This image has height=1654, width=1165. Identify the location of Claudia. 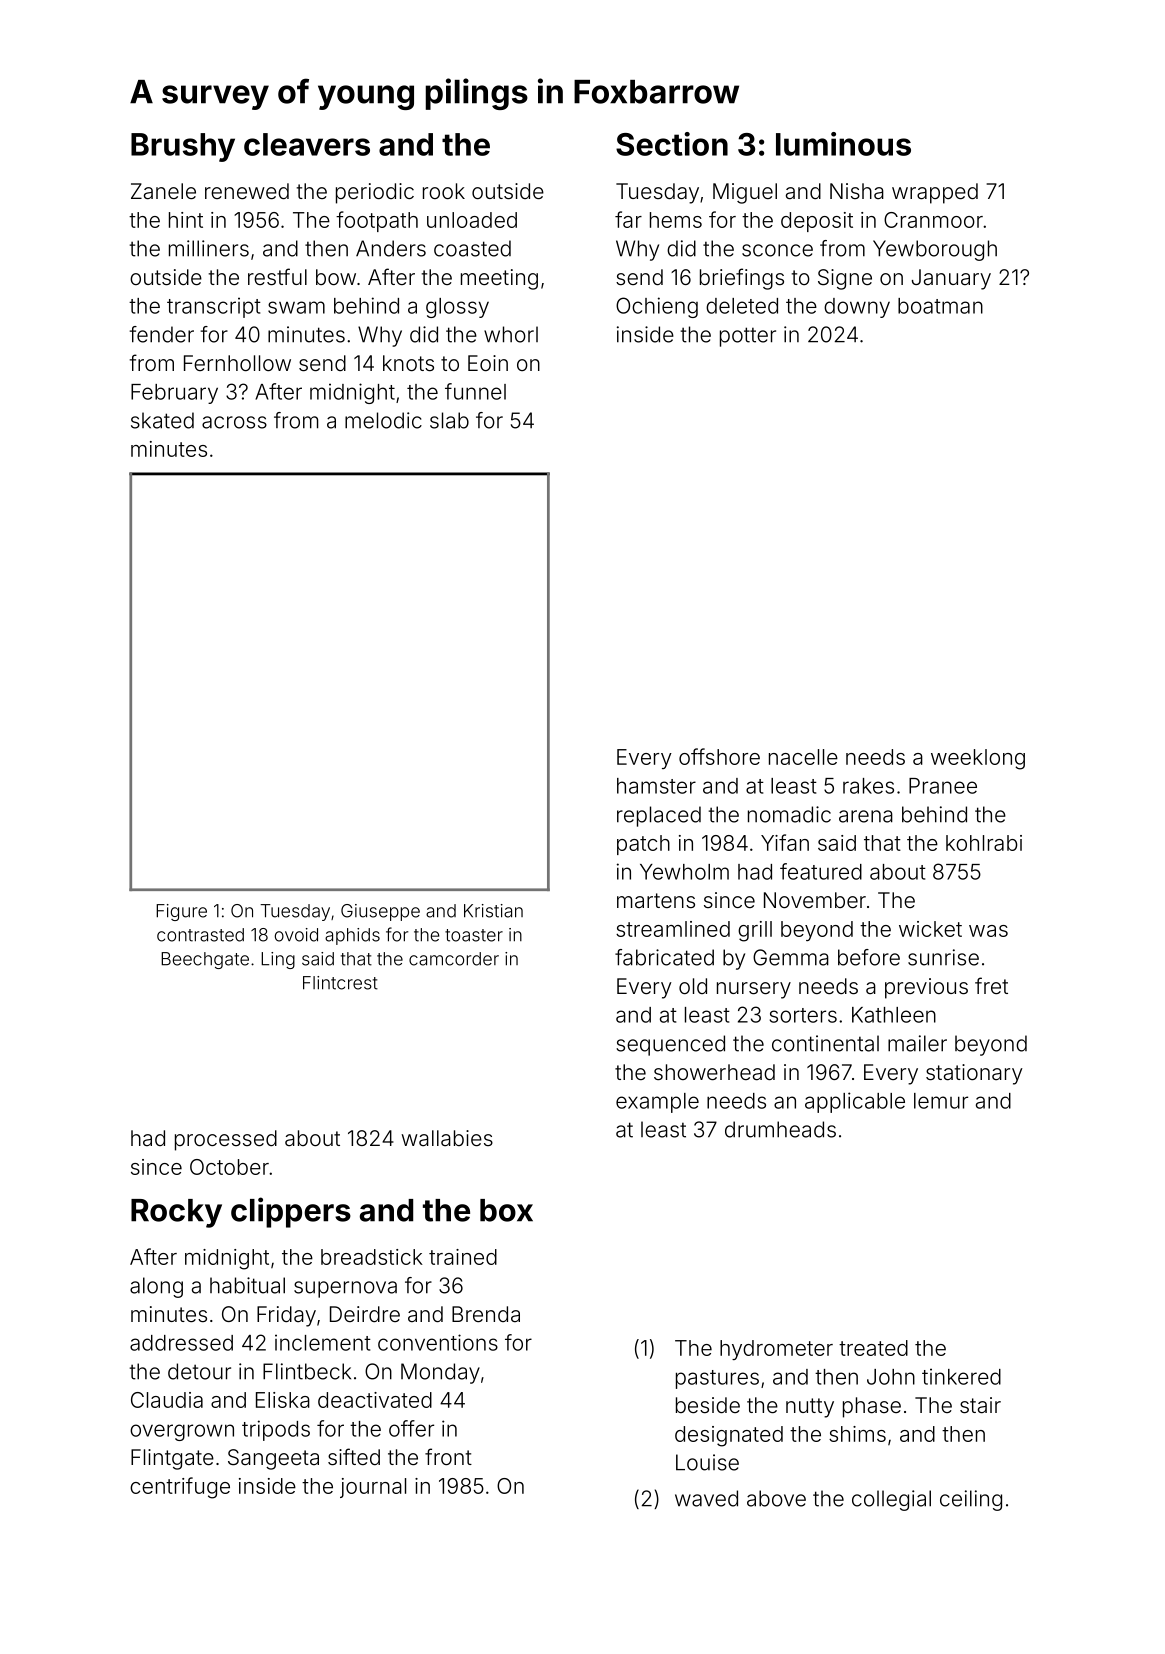
(167, 1400).
